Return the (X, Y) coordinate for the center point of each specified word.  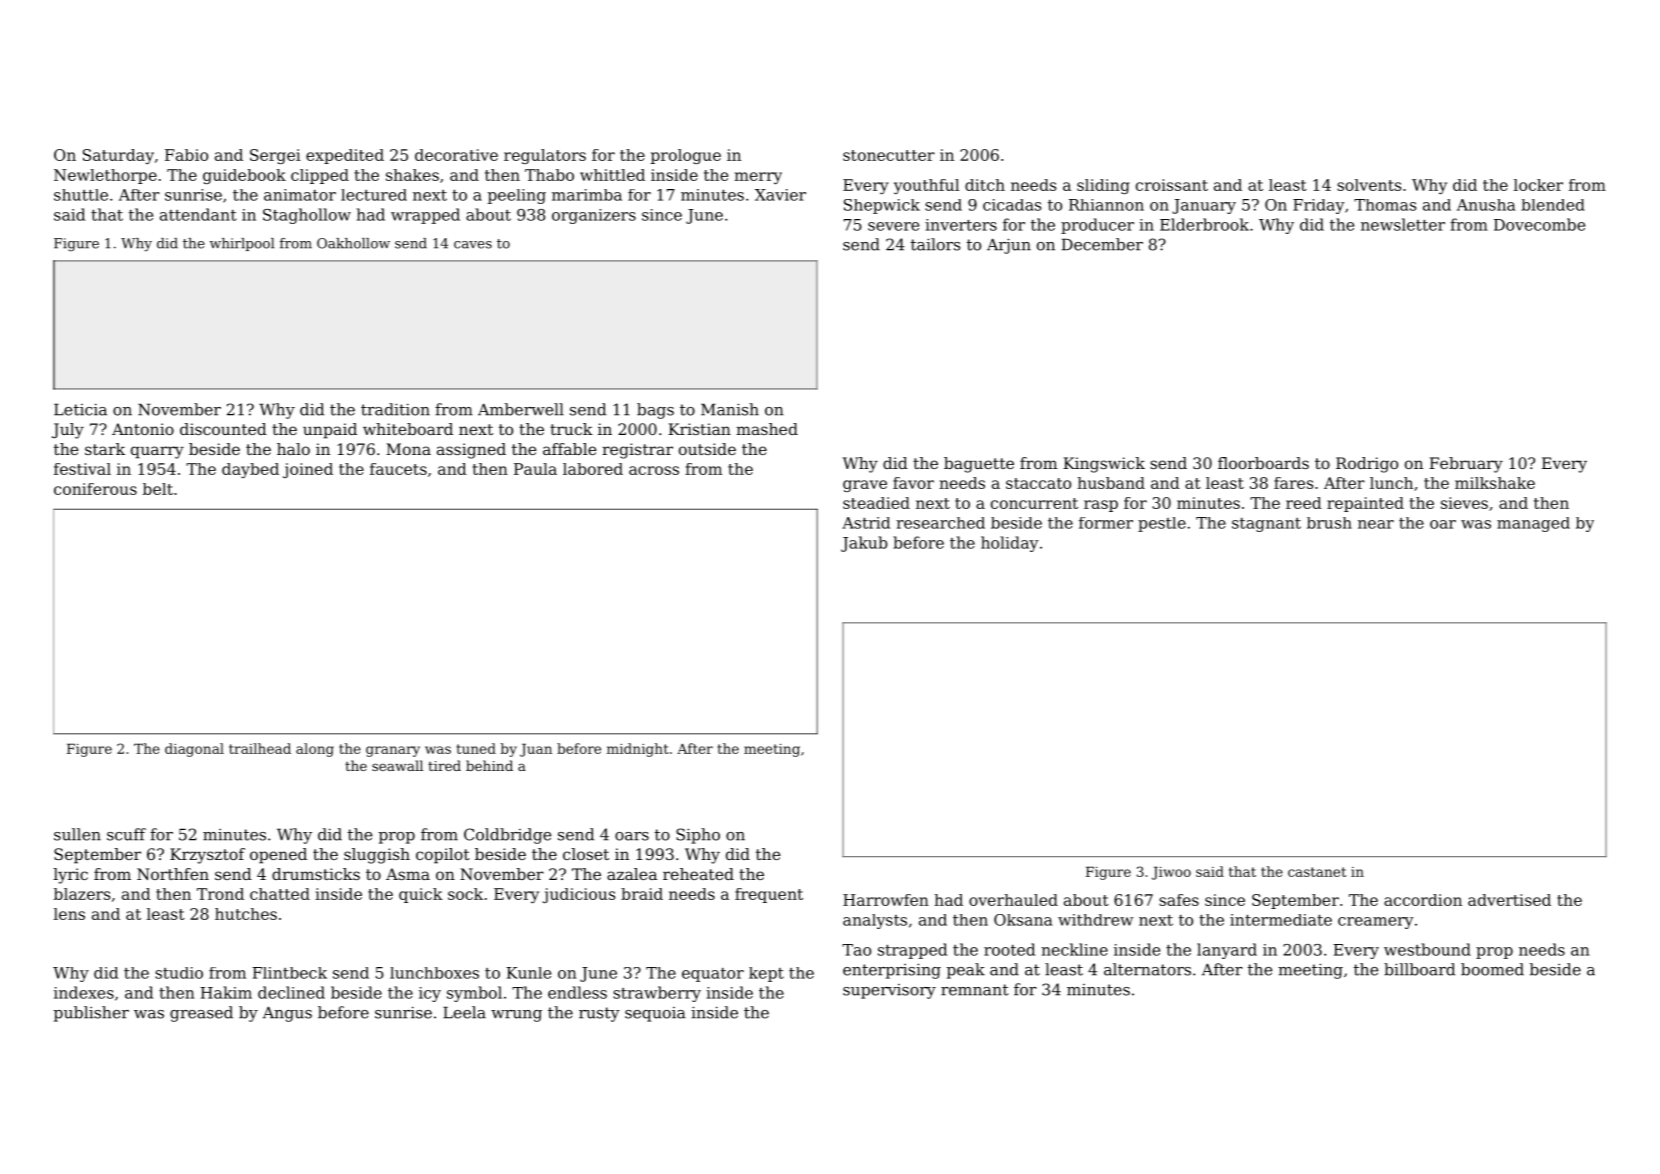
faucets (398, 469)
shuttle (81, 195)
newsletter (1403, 224)
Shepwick (882, 206)
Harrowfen (886, 900)
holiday (1010, 544)
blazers (82, 894)
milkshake (1495, 483)
